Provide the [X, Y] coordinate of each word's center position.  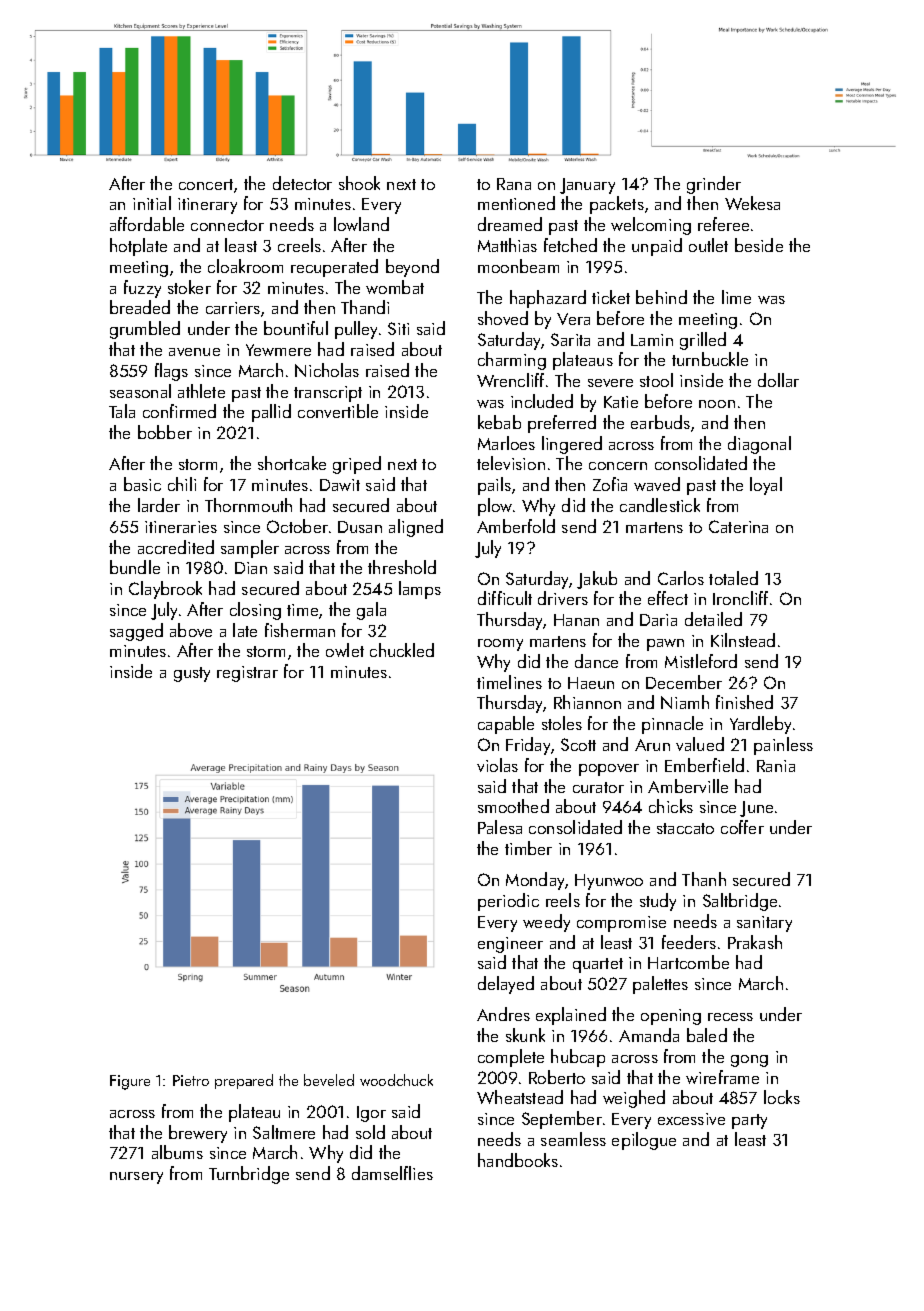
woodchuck [396, 1080]
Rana [514, 184]
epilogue [644, 1141]
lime [736, 297]
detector [302, 183]
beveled [329, 1080]
